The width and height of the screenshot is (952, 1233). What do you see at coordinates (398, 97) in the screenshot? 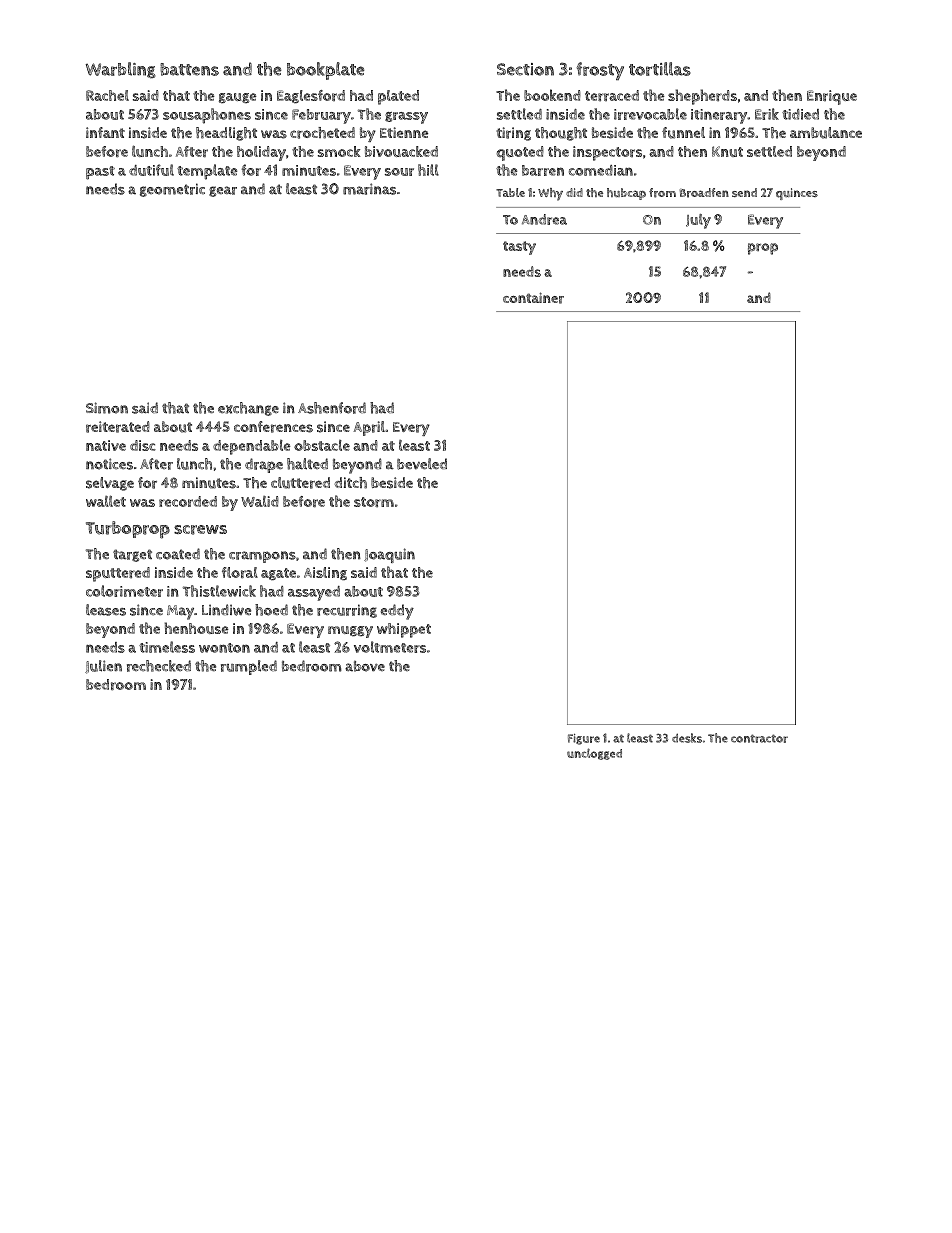
I see `plated` at bounding box center [398, 97].
